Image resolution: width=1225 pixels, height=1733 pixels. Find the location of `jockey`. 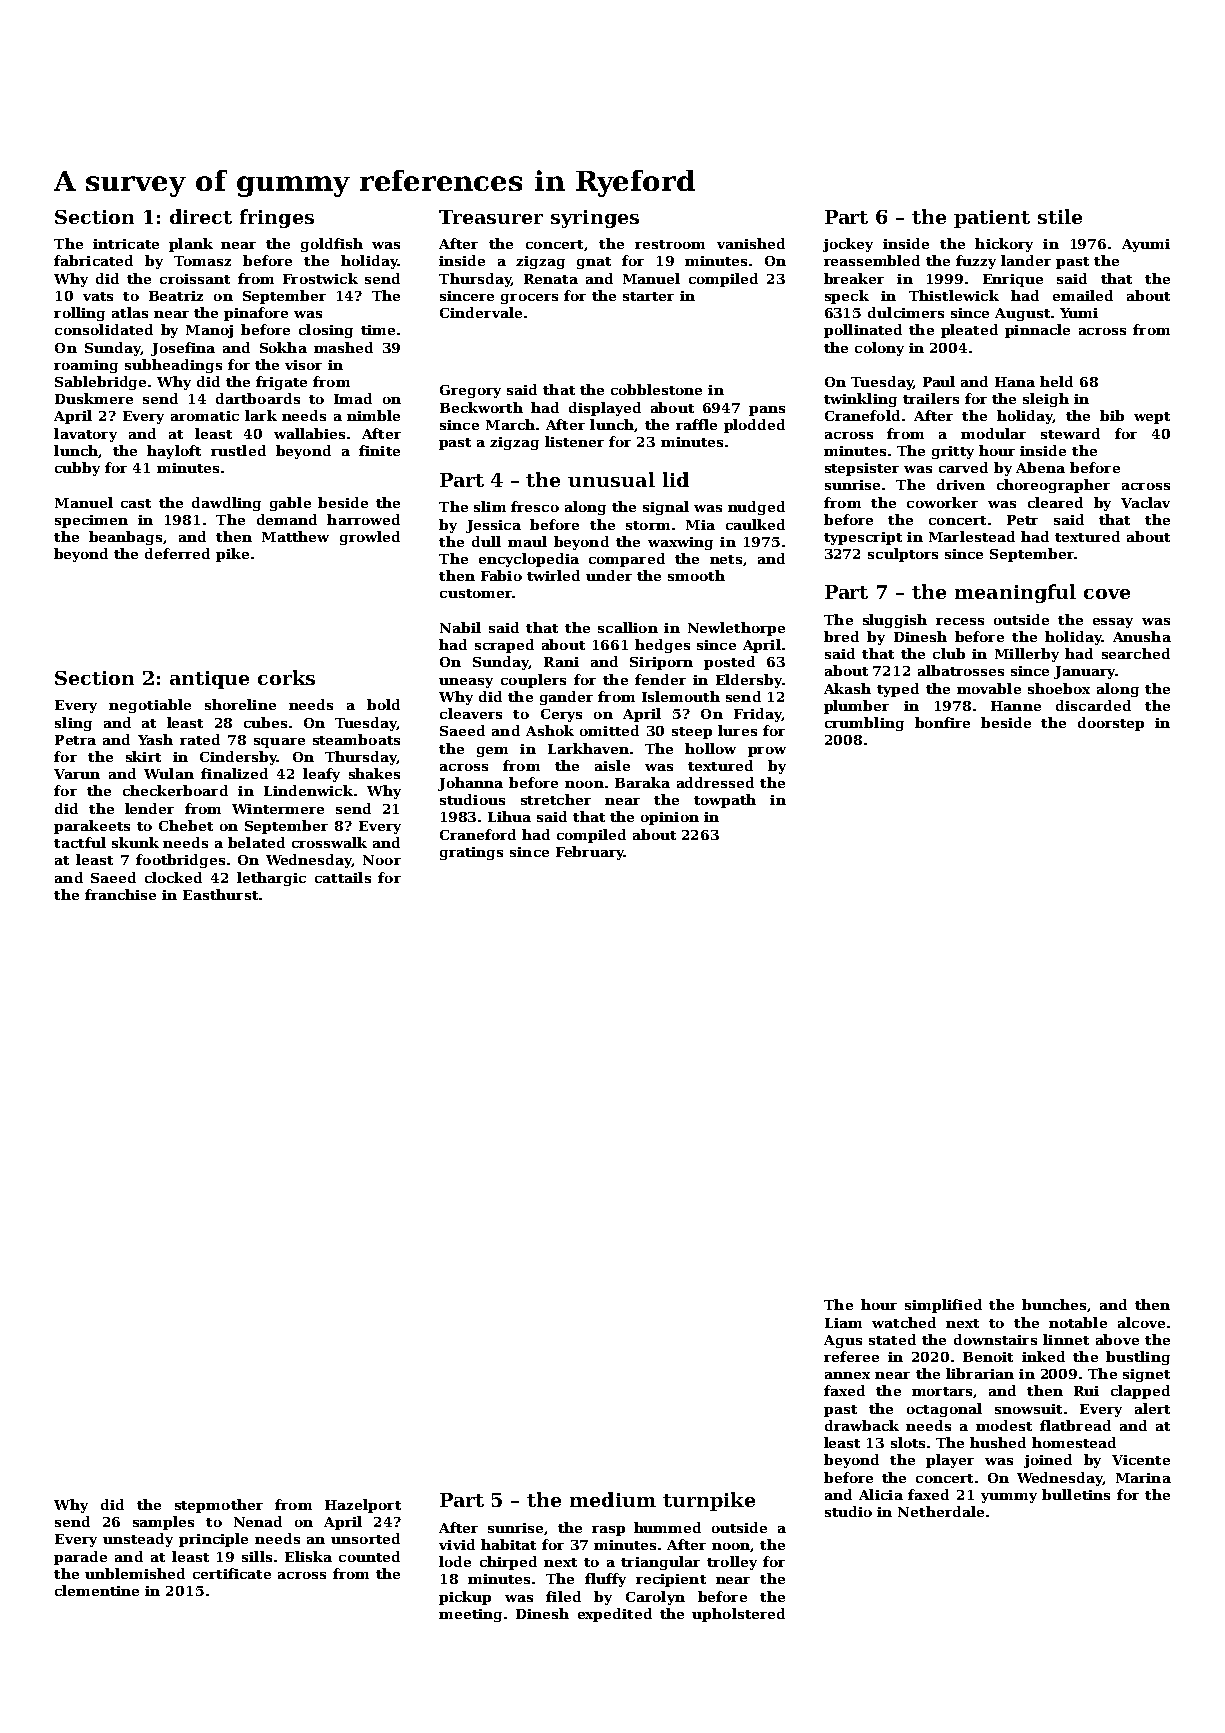

jockey is located at coordinates (848, 245).
